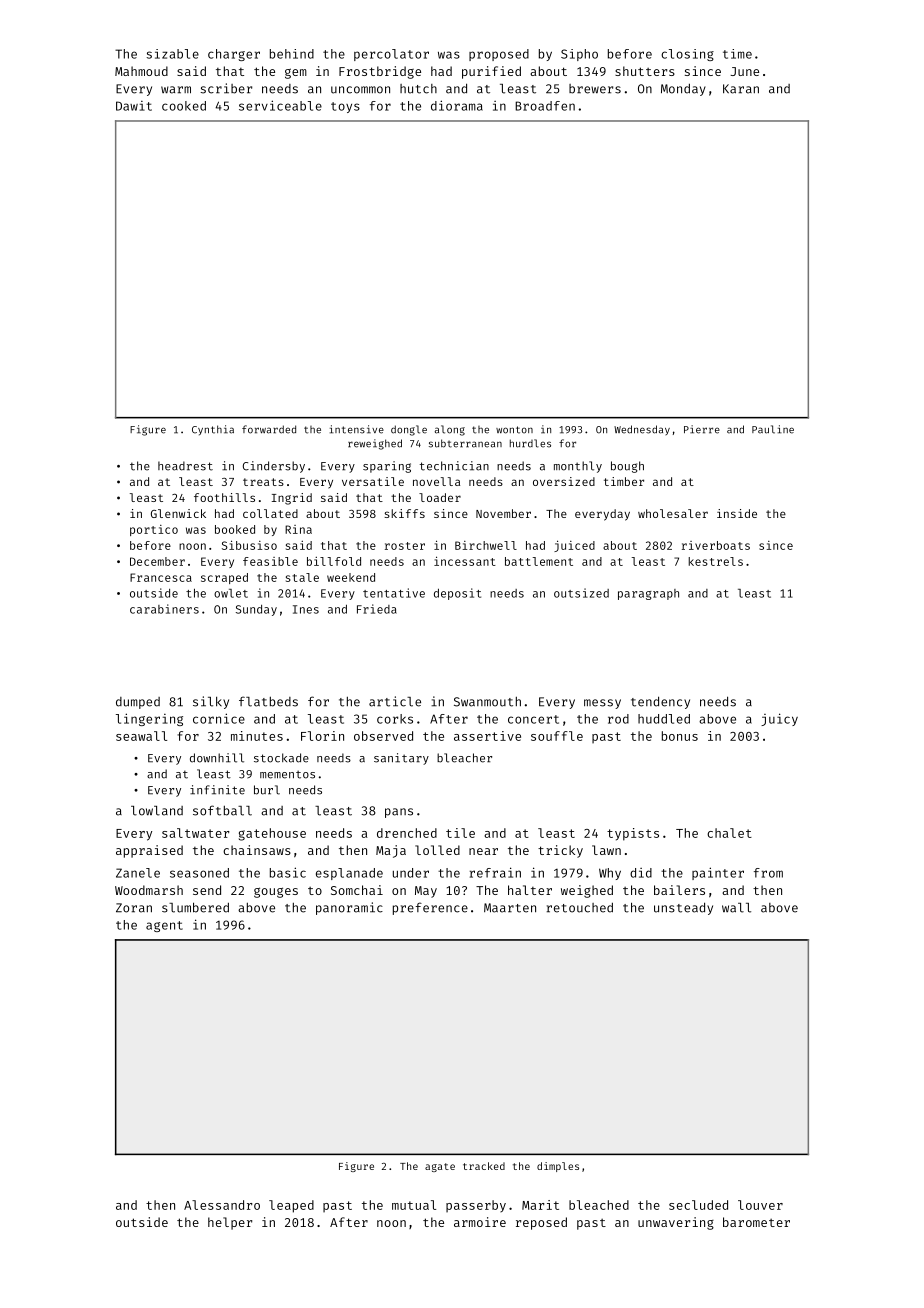  I want to click on unwavering, so click(676, 1223).
